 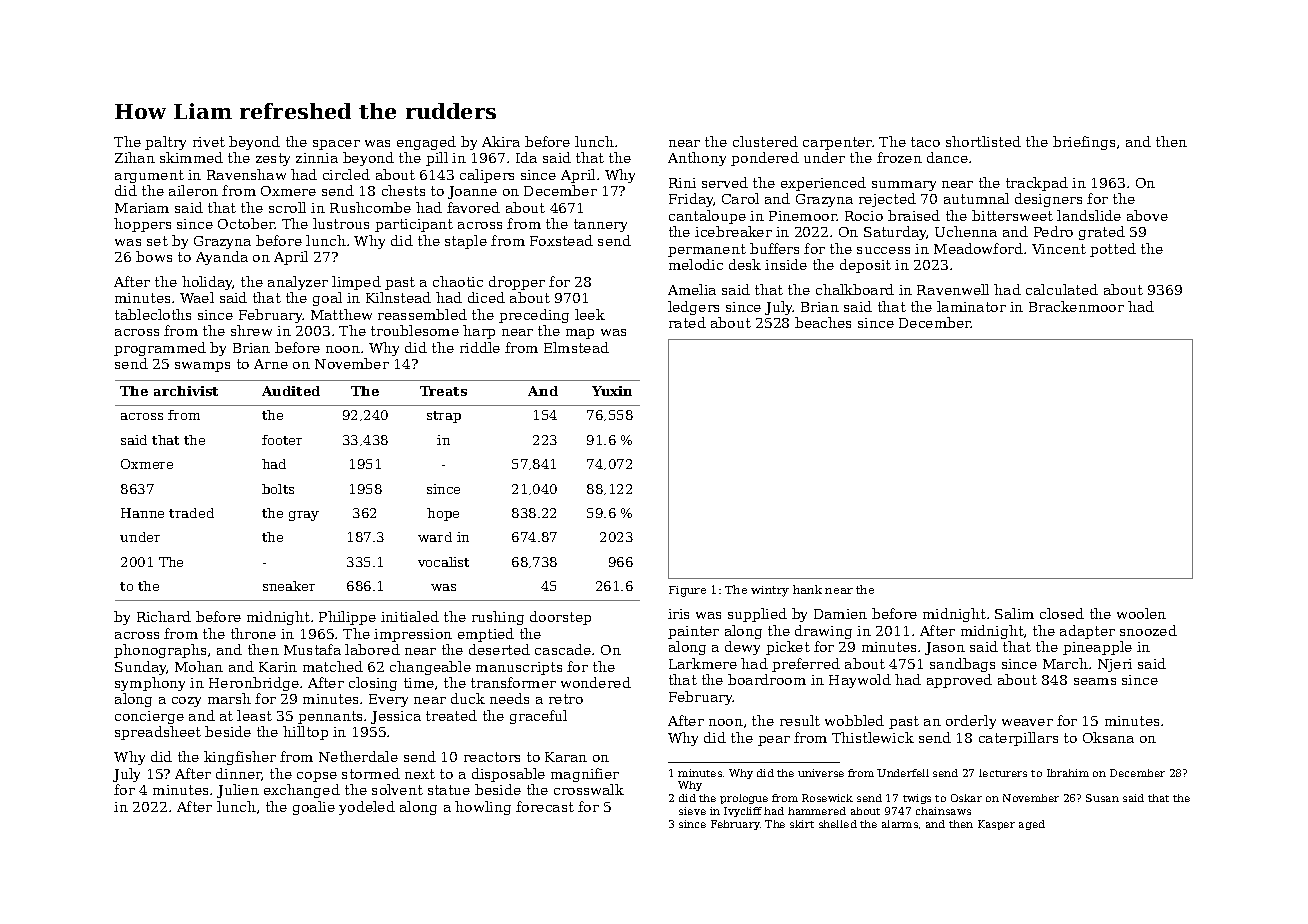 I want to click on strap, so click(x=444, y=417).
